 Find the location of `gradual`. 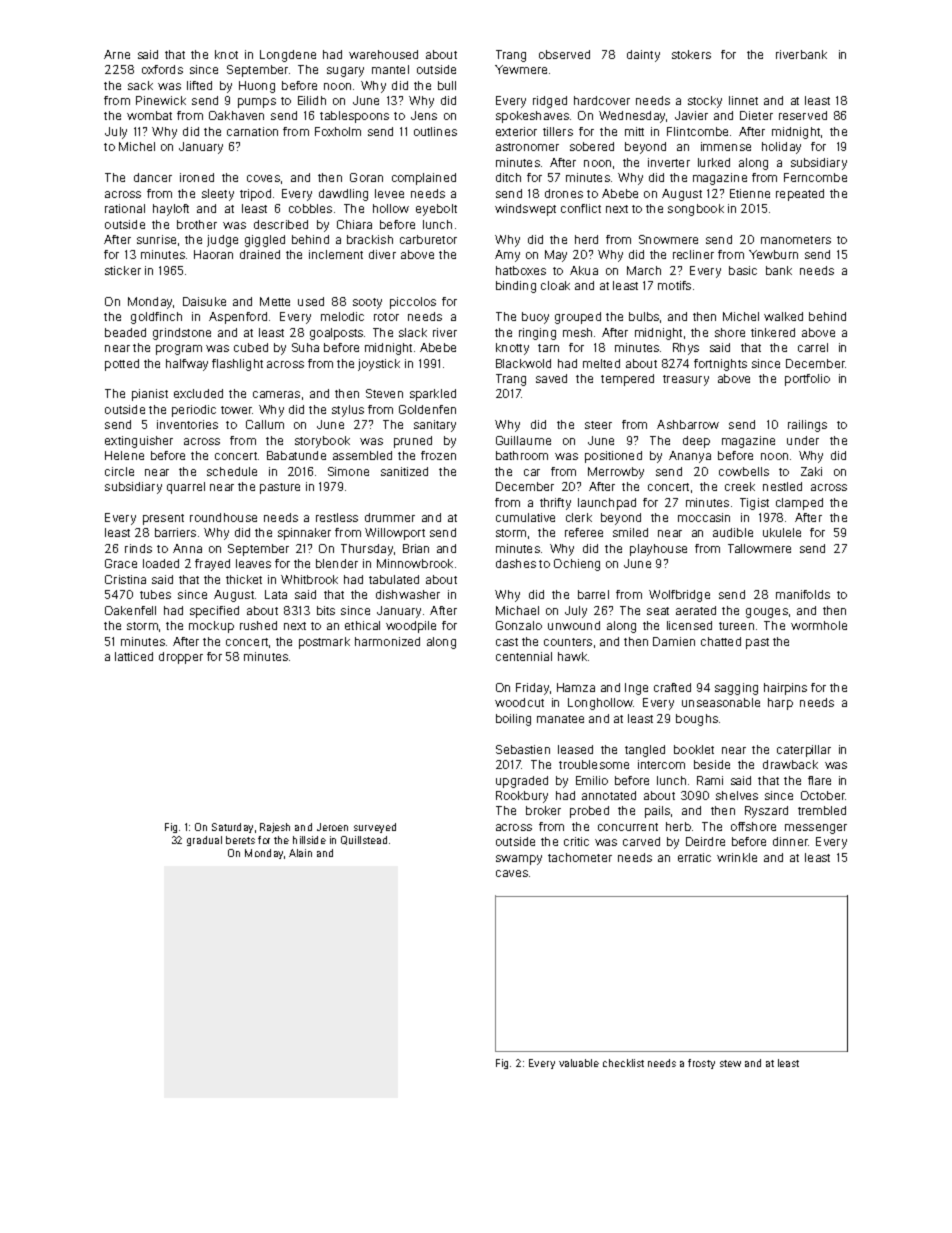

gradual is located at coordinates (204, 841).
